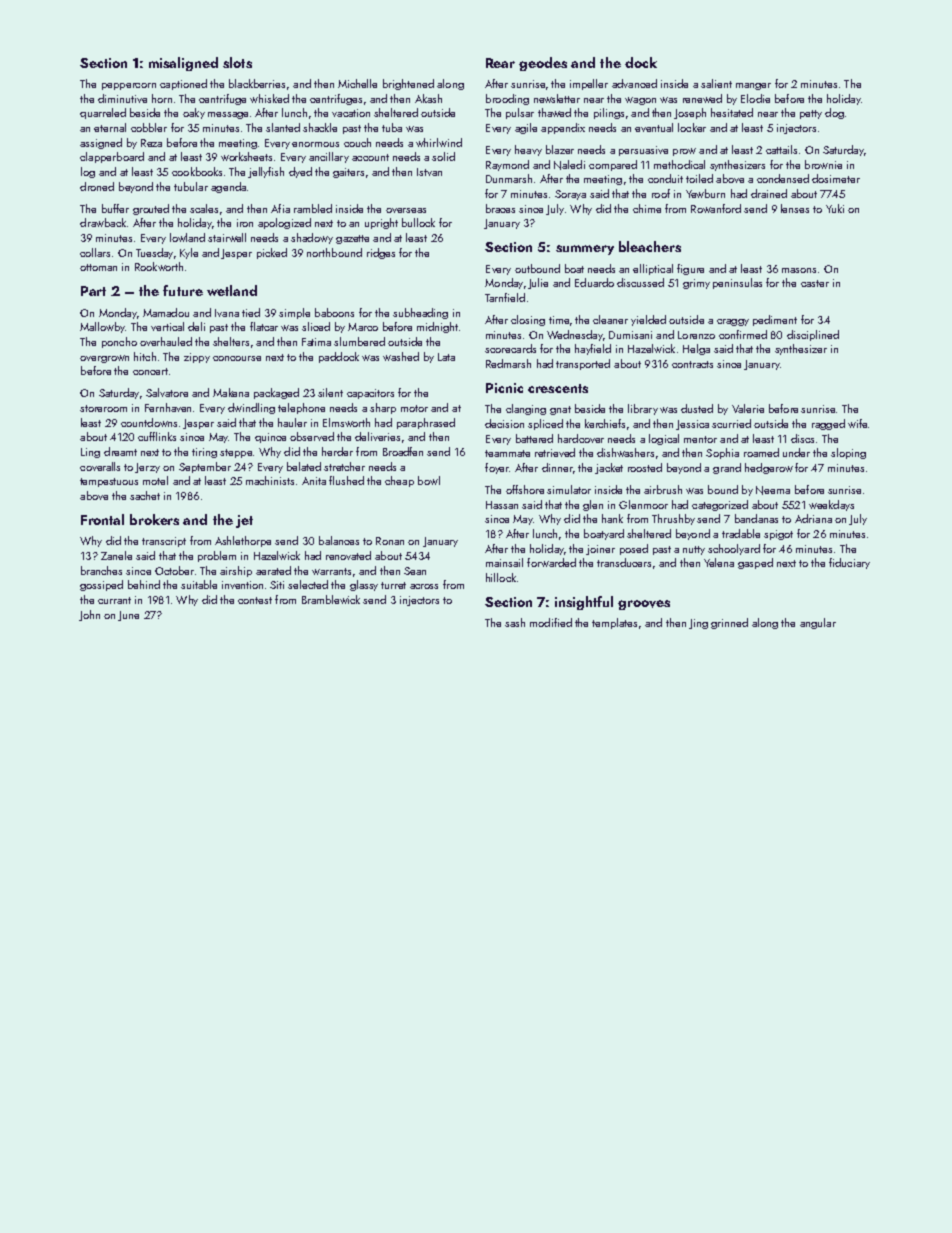  I want to click on Makena, so click(231, 392).
